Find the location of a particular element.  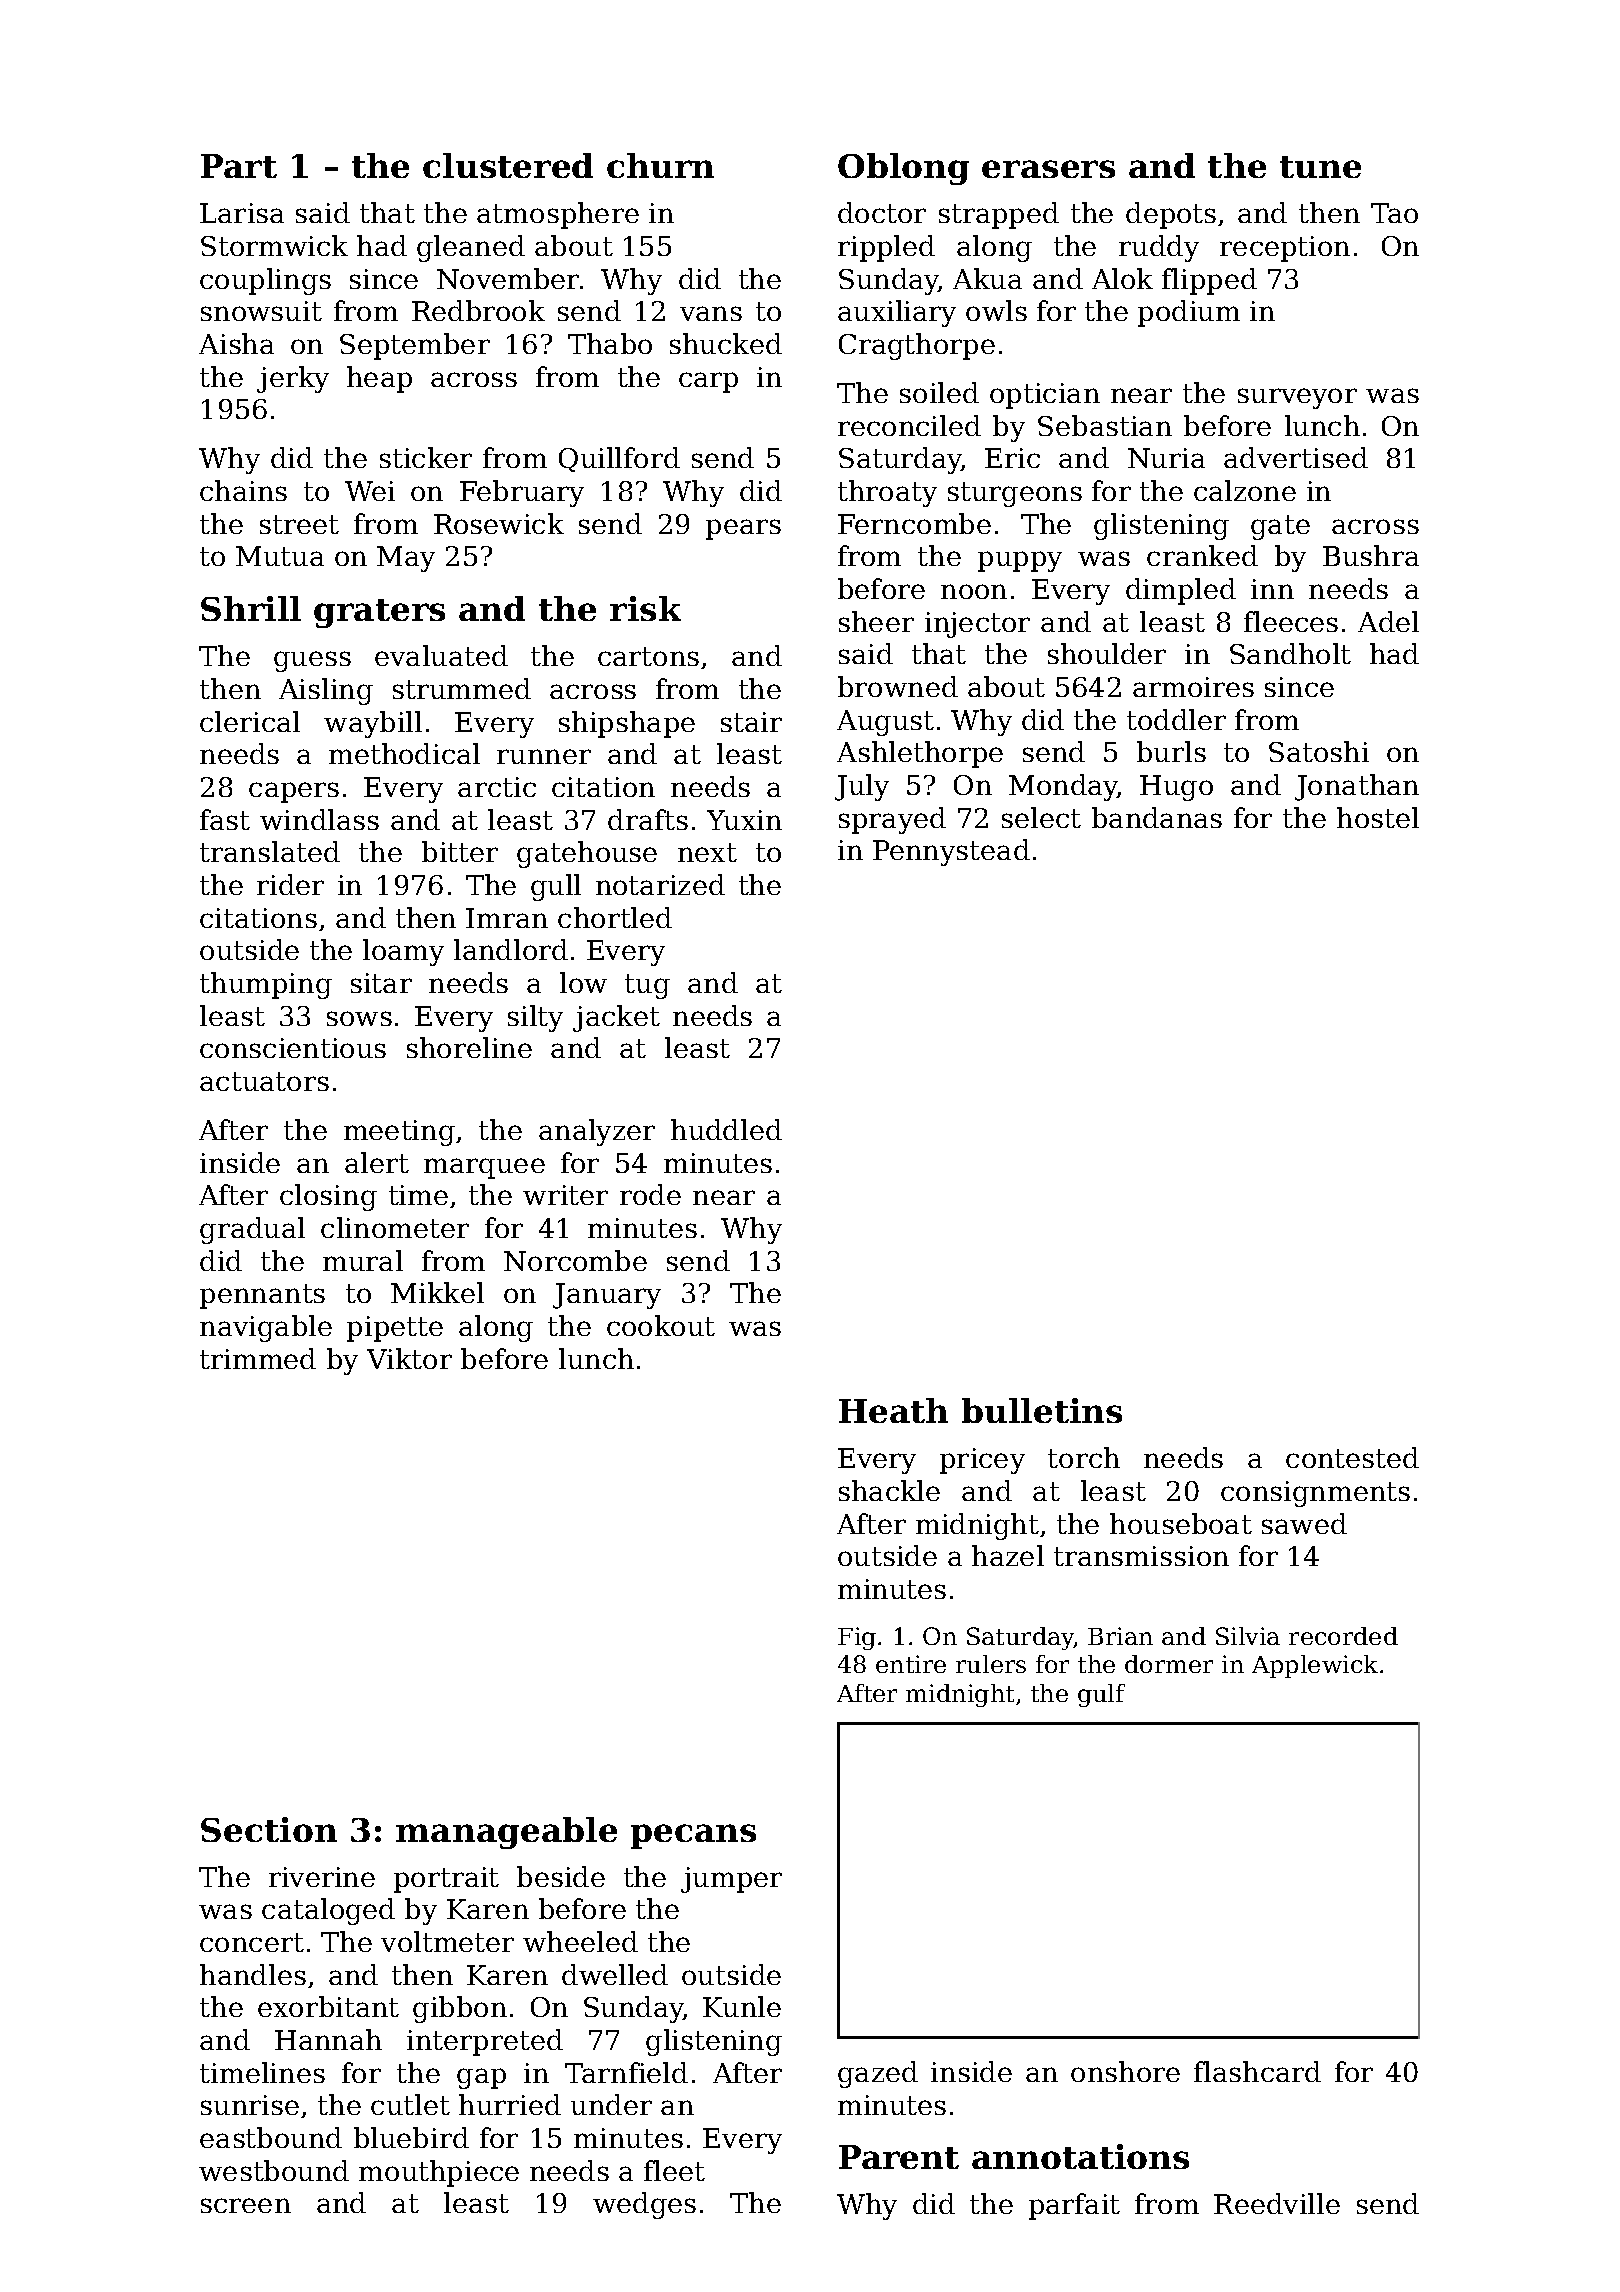

tune is located at coordinates (1320, 167).
